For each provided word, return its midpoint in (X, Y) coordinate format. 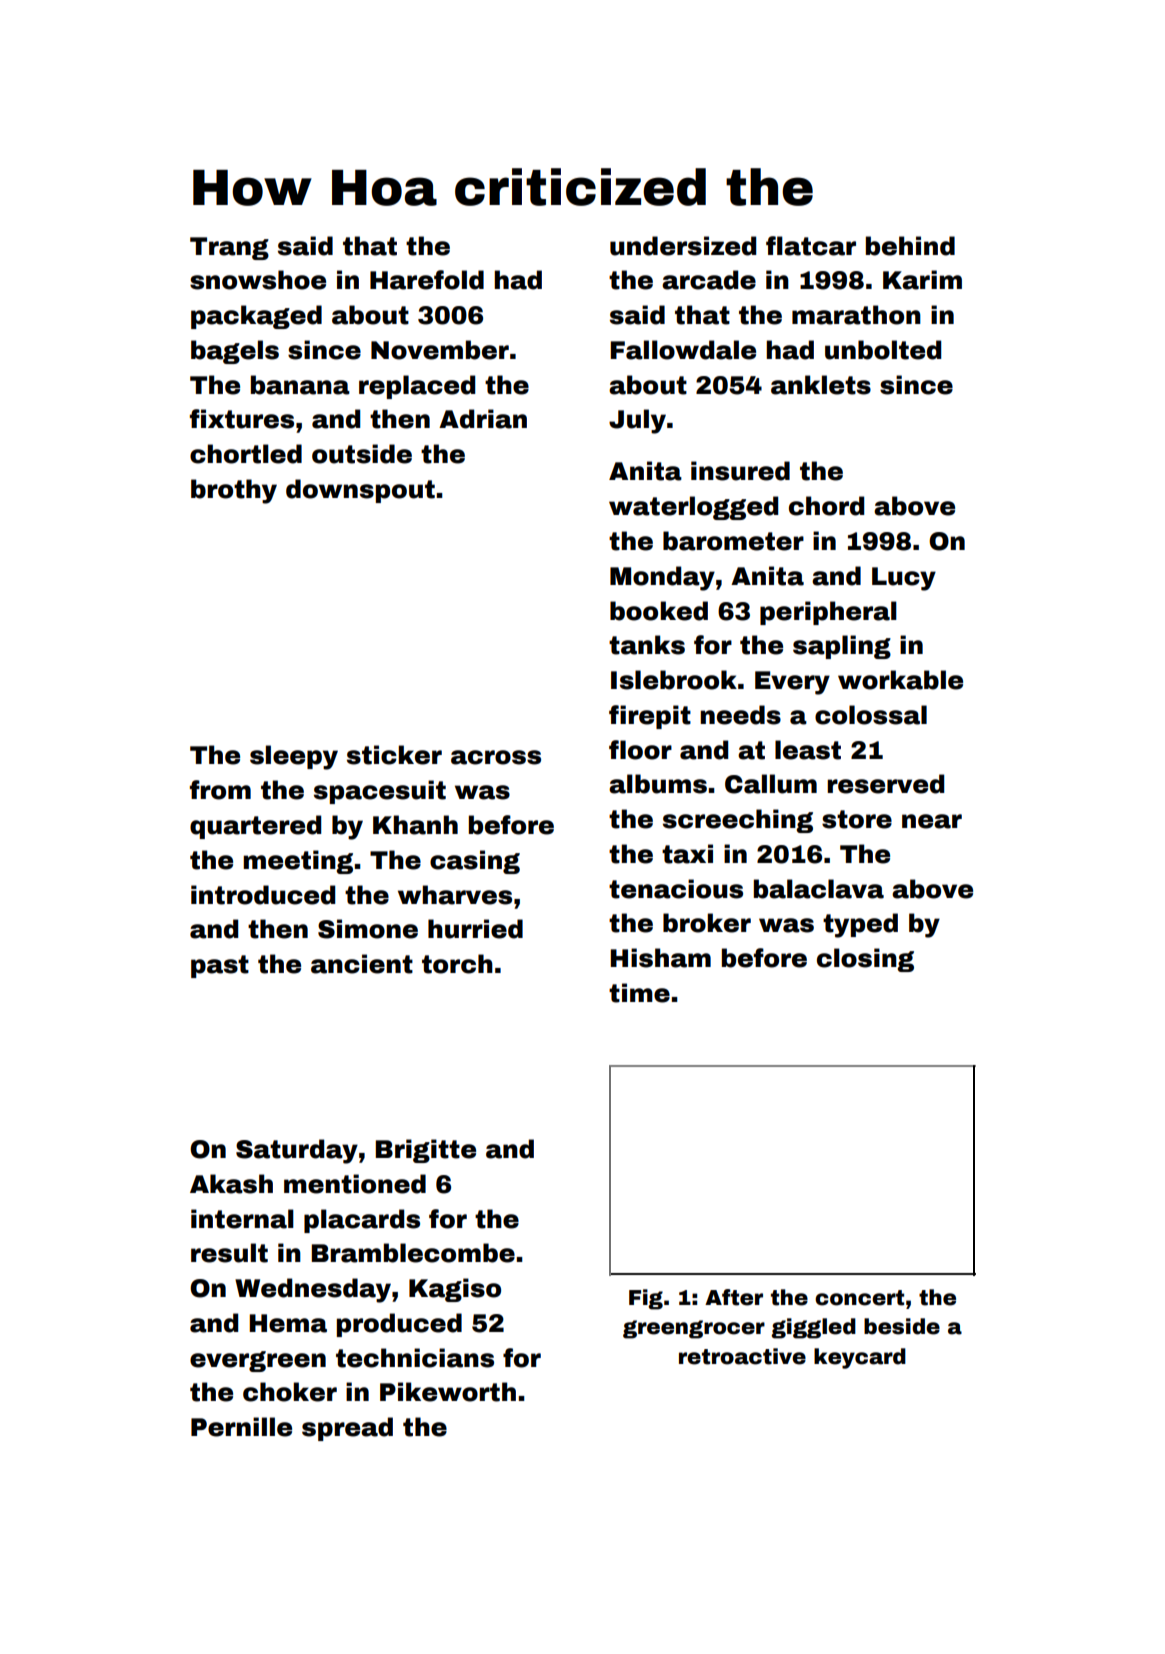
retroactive (742, 1356)
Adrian (483, 419)
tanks (647, 645)
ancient (362, 964)
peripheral (828, 613)
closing (865, 960)
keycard (860, 1358)
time (639, 993)
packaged (256, 317)
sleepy (294, 757)
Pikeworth (448, 1392)
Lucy (904, 579)
